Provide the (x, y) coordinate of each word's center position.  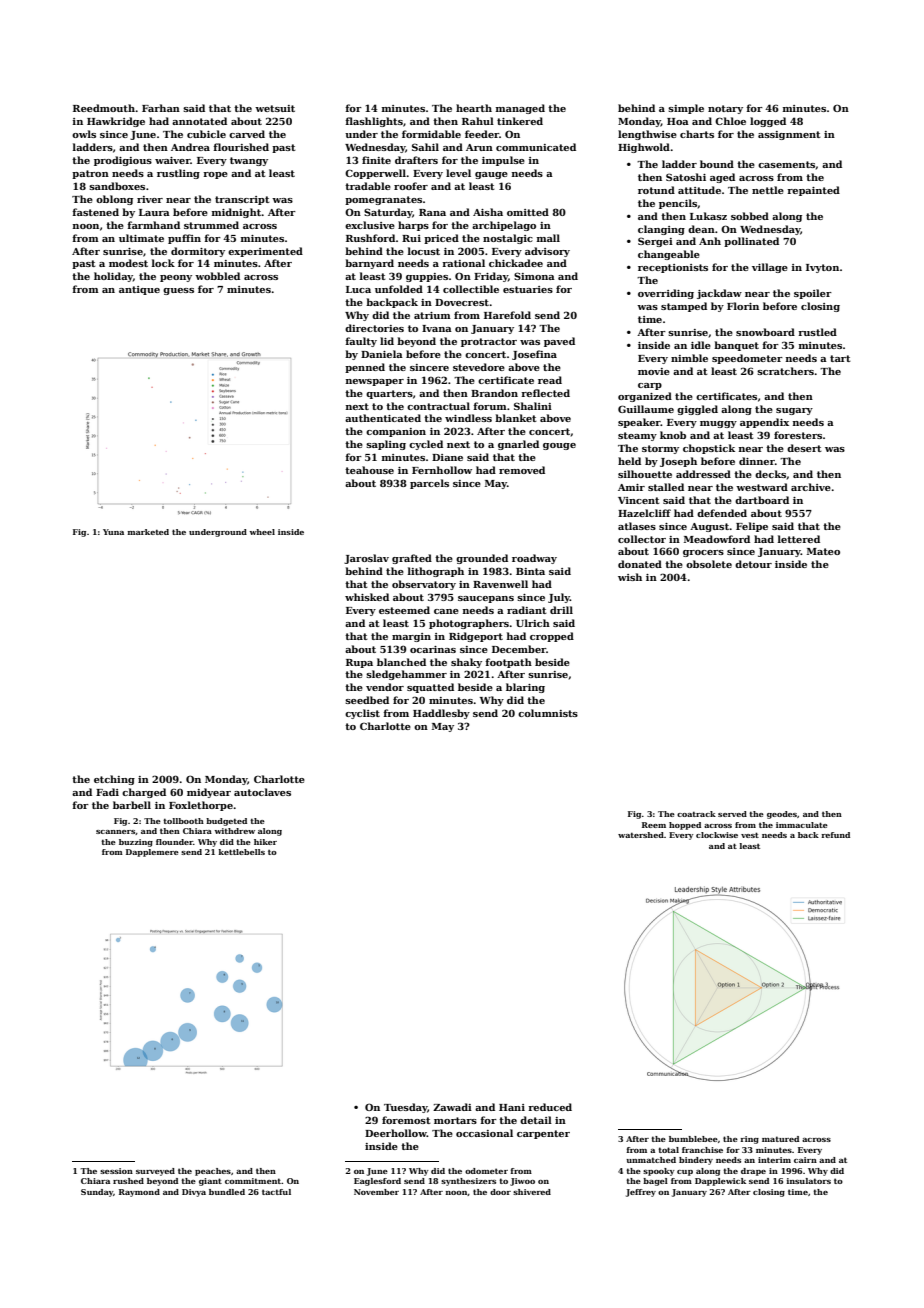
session (116, 1171)
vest (750, 835)
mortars (455, 1120)
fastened (95, 212)
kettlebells (241, 852)
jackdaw (719, 294)
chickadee (516, 263)
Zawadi (452, 1107)
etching (114, 780)
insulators (808, 1181)
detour (753, 564)
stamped (684, 307)
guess (178, 291)
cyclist (362, 714)
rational (463, 263)
